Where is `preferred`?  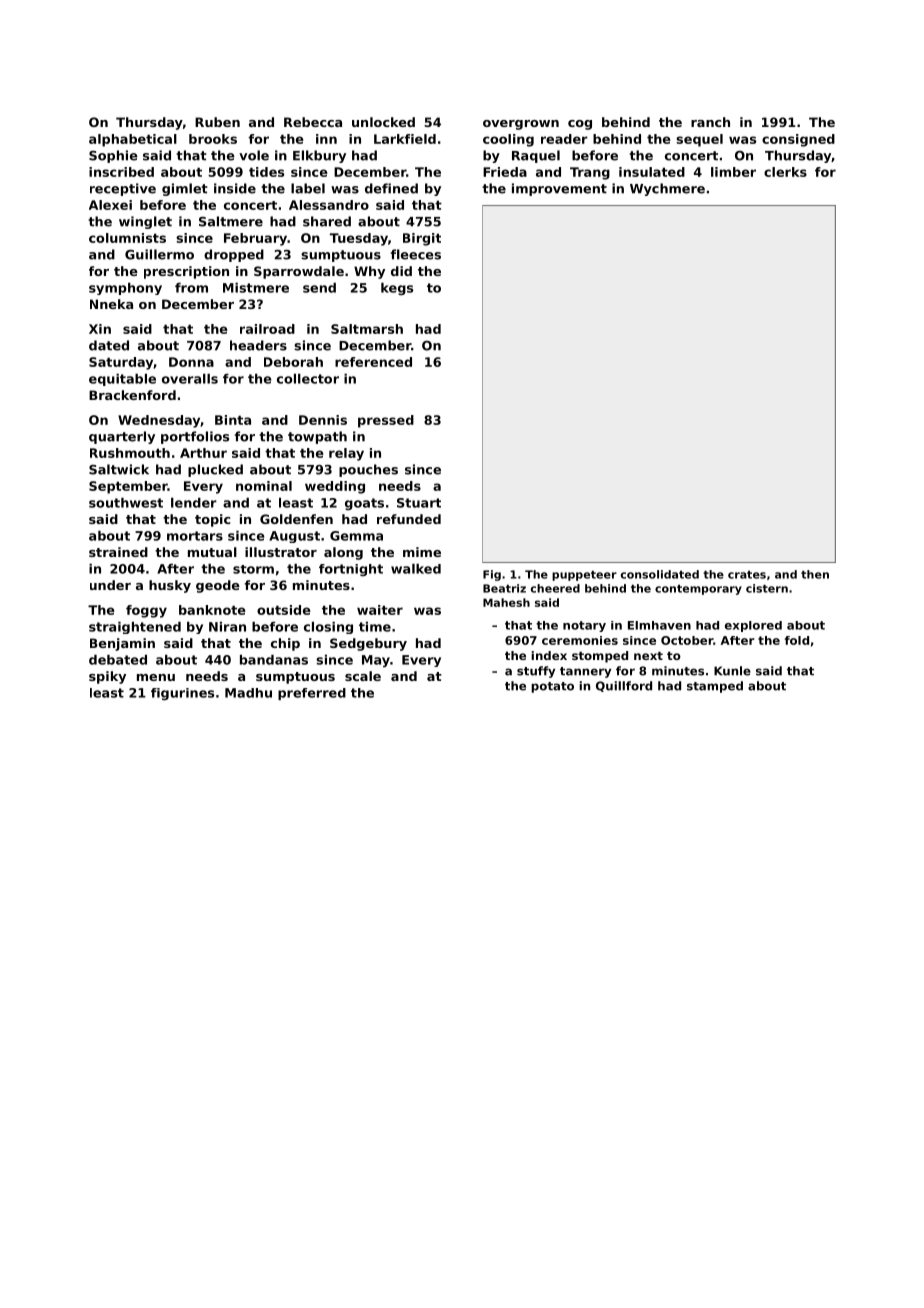
preferred is located at coordinates (312, 694).
